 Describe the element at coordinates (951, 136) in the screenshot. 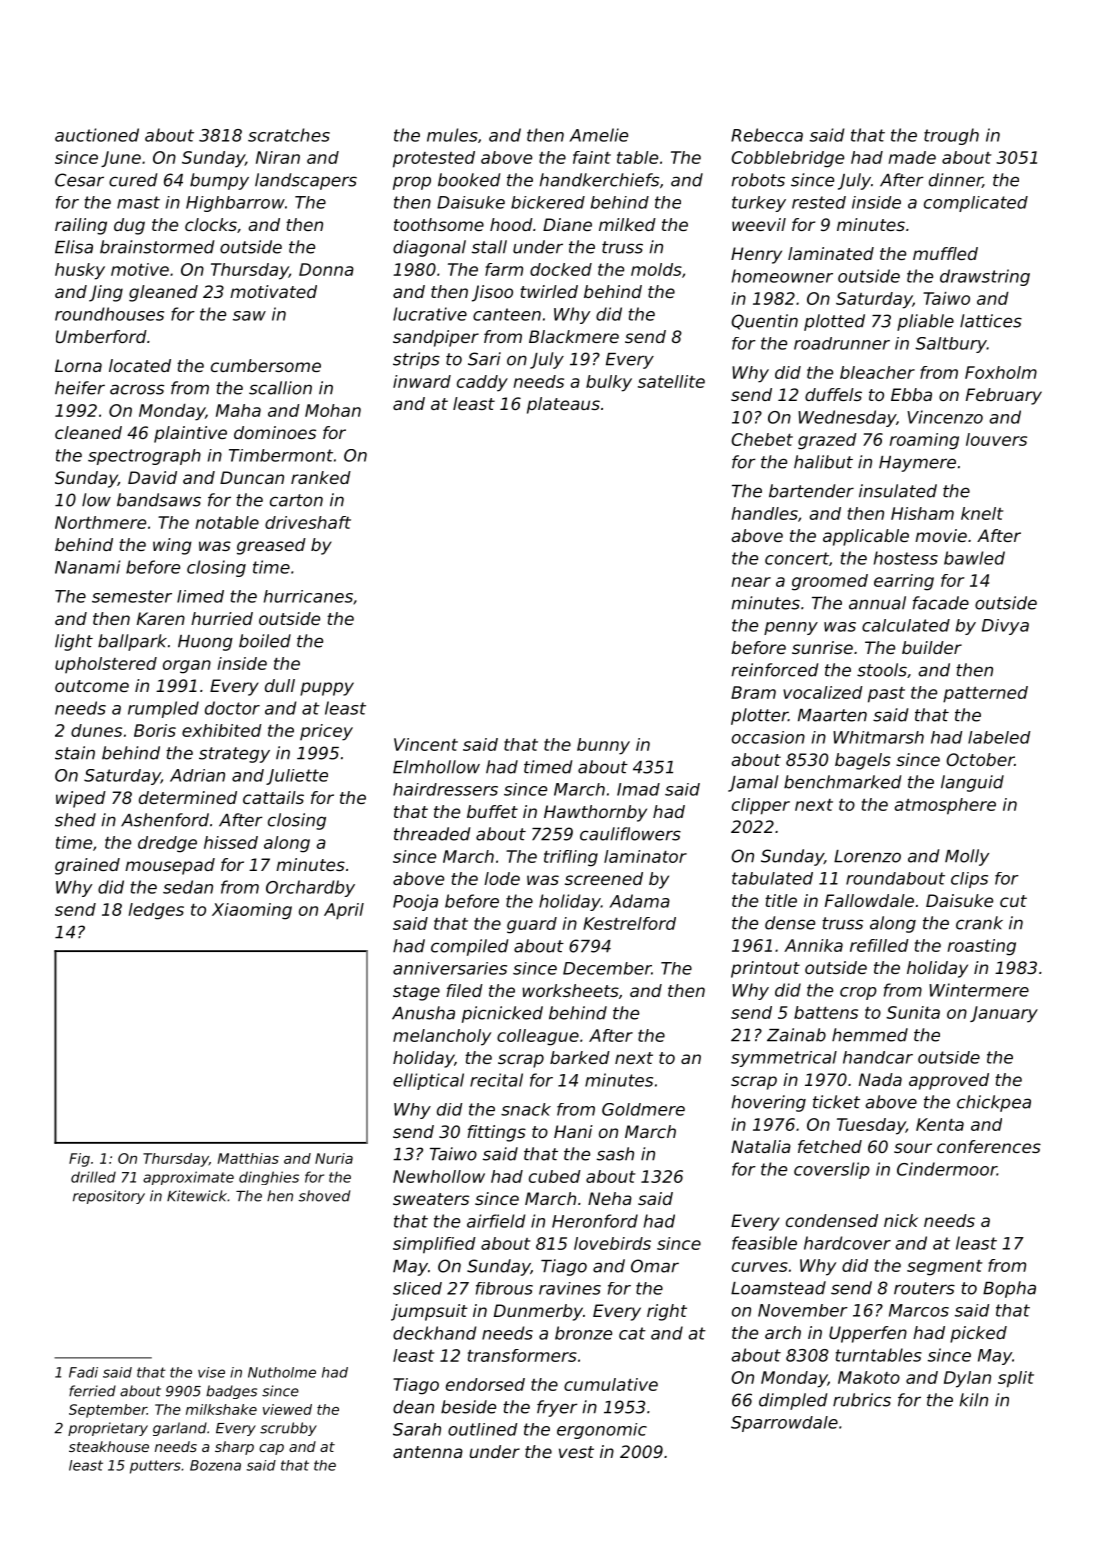

I see `trough` at that location.
